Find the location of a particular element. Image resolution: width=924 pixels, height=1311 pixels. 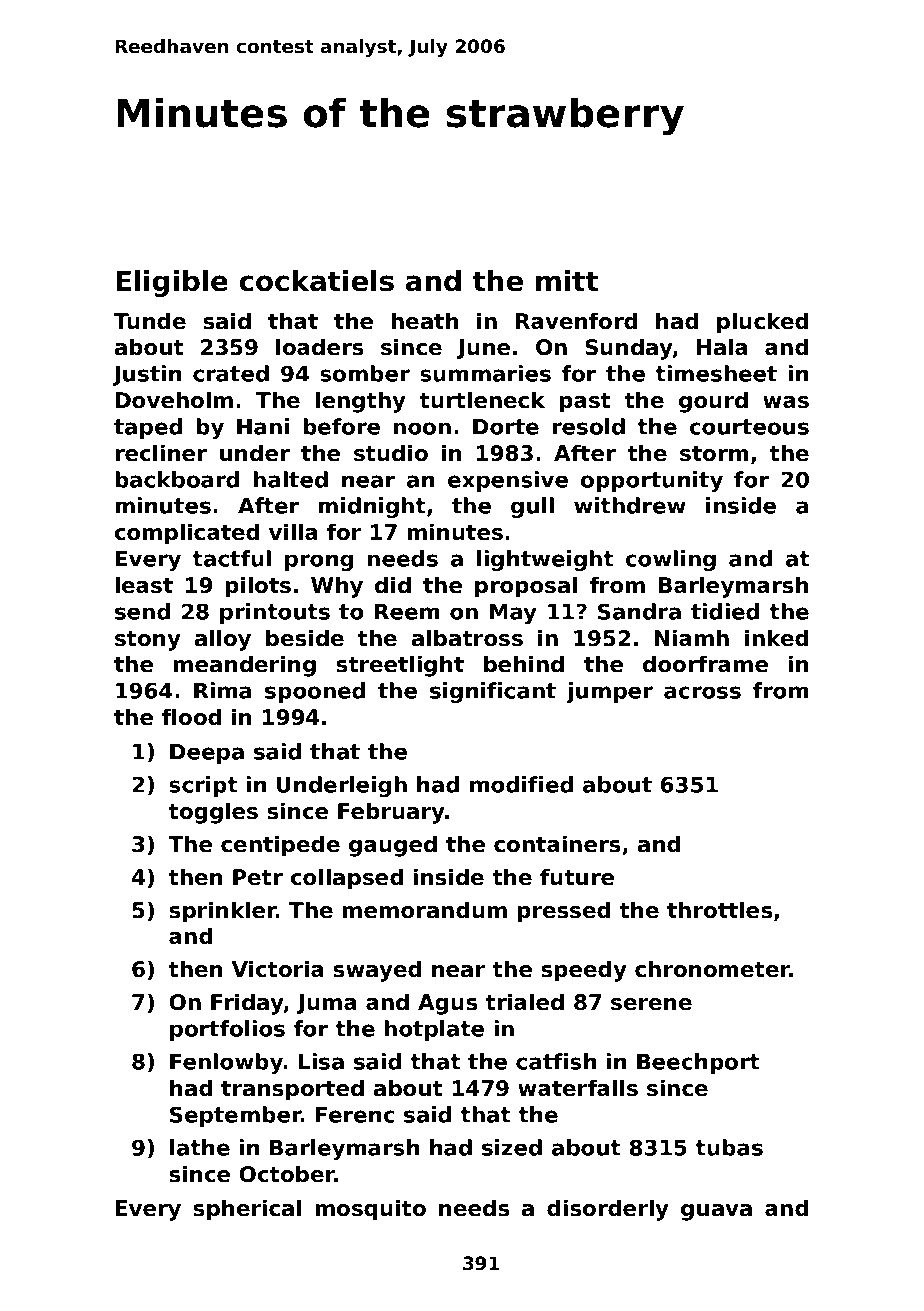

cockatiels is located at coordinates (316, 281).
